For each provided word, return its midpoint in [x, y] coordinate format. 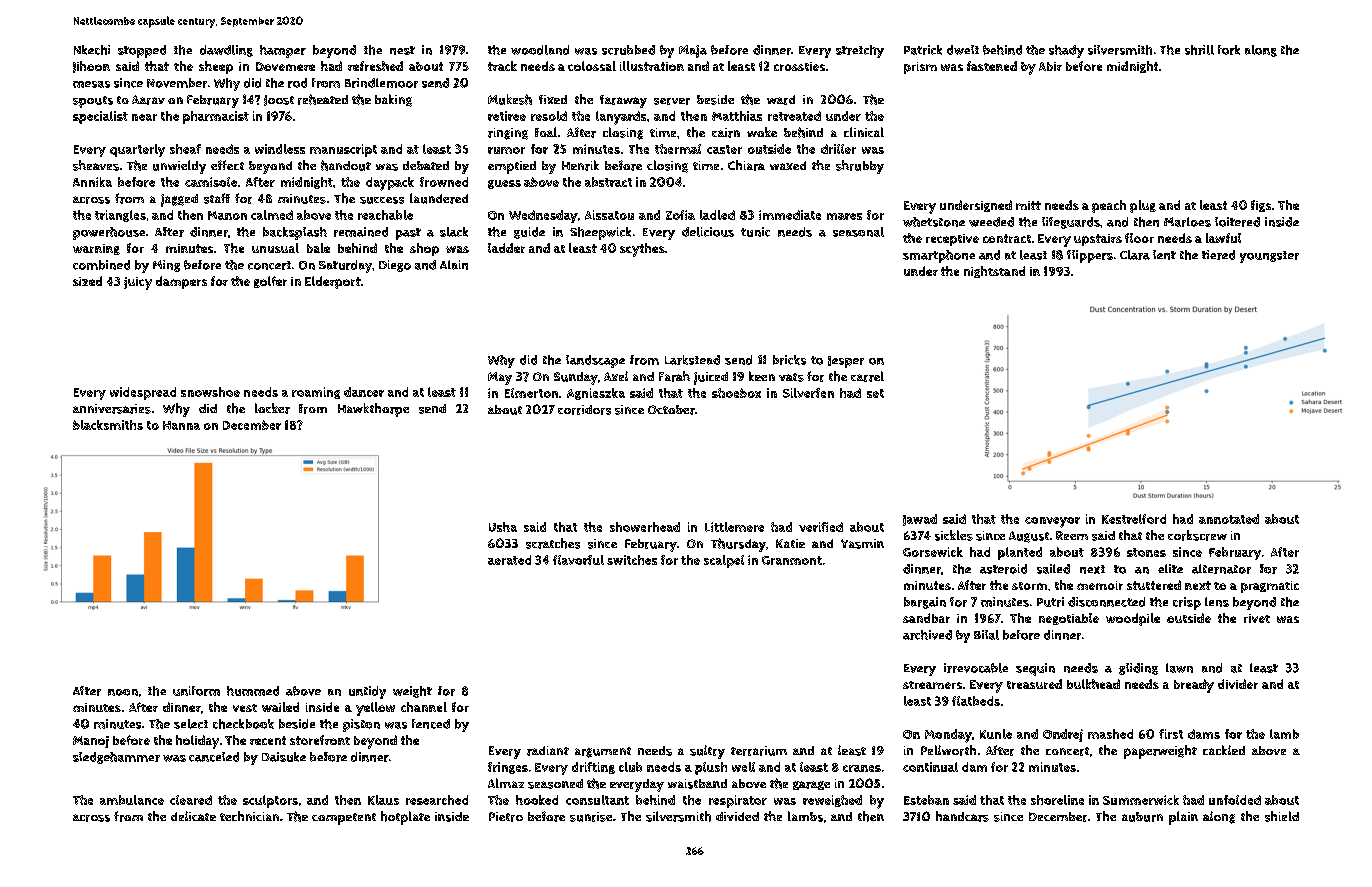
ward [781, 100]
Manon [227, 215]
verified [821, 527]
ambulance [132, 800]
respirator [738, 801]
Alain [454, 265]
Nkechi [92, 50]
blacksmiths [108, 425]
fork [1229, 50]
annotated [1229, 519]
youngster [1269, 257]
